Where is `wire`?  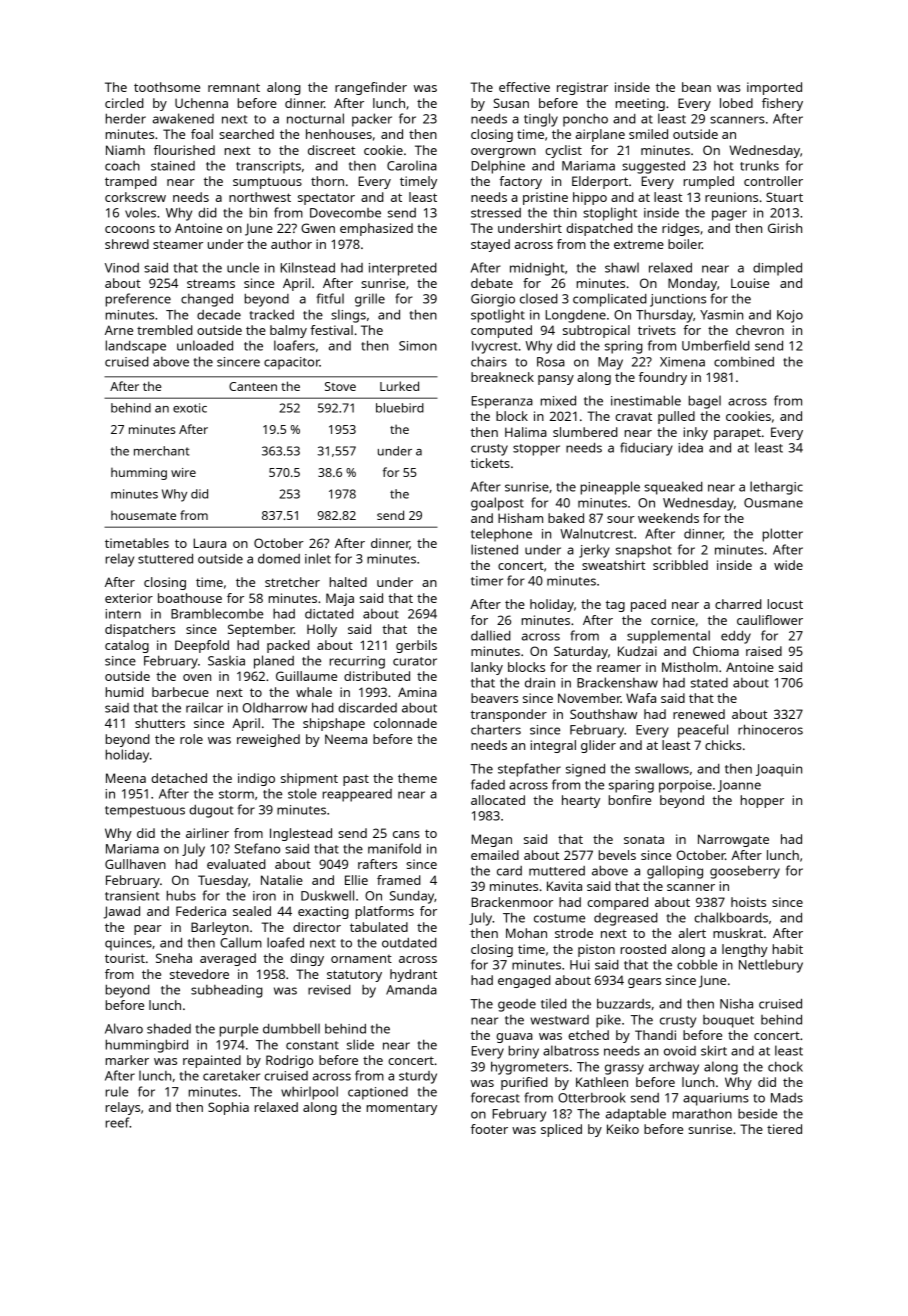 wire is located at coordinates (183, 472).
